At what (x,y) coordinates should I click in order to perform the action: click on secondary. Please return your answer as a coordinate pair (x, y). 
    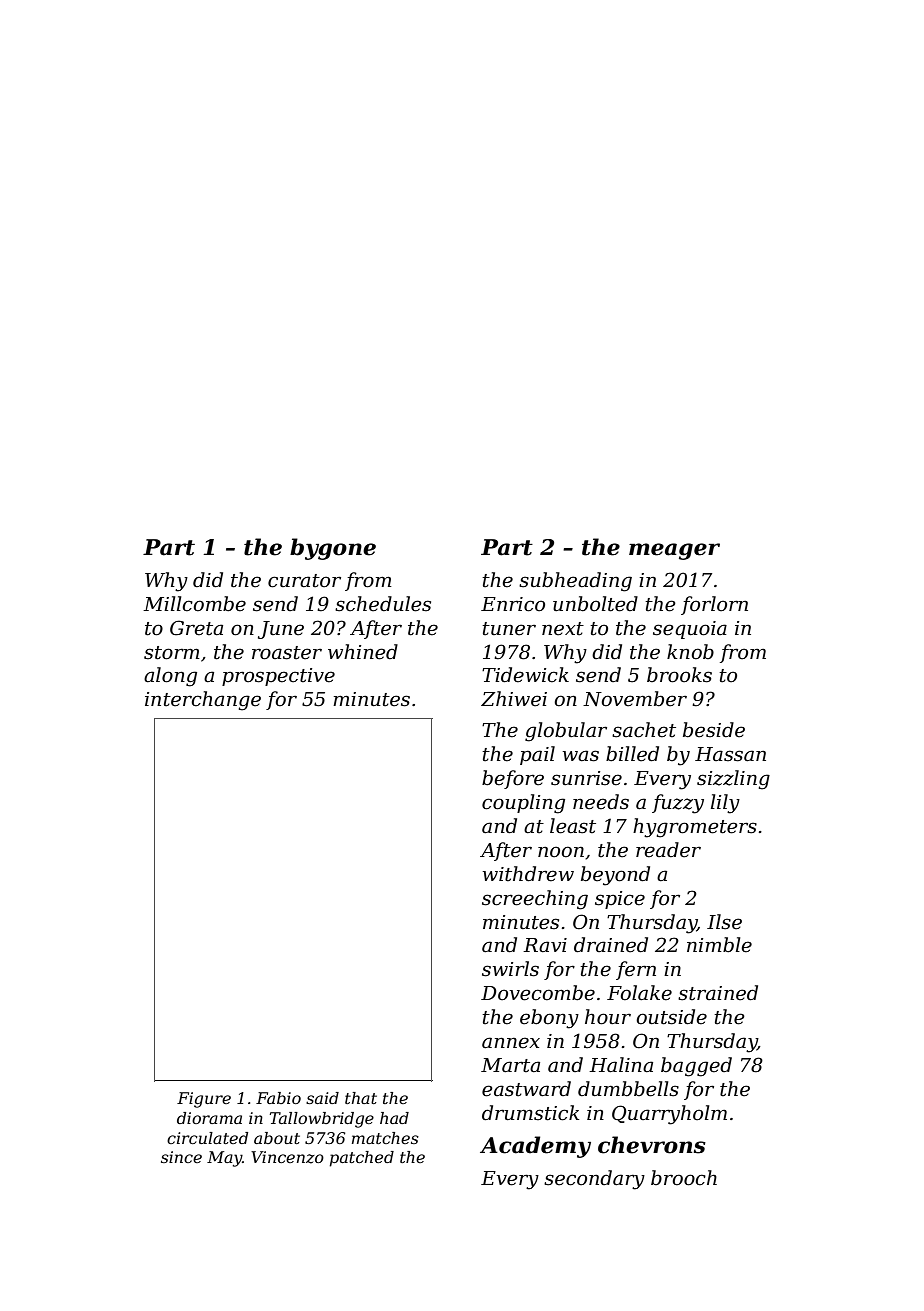
    Looking at the image, I should click on (594, 1180).
